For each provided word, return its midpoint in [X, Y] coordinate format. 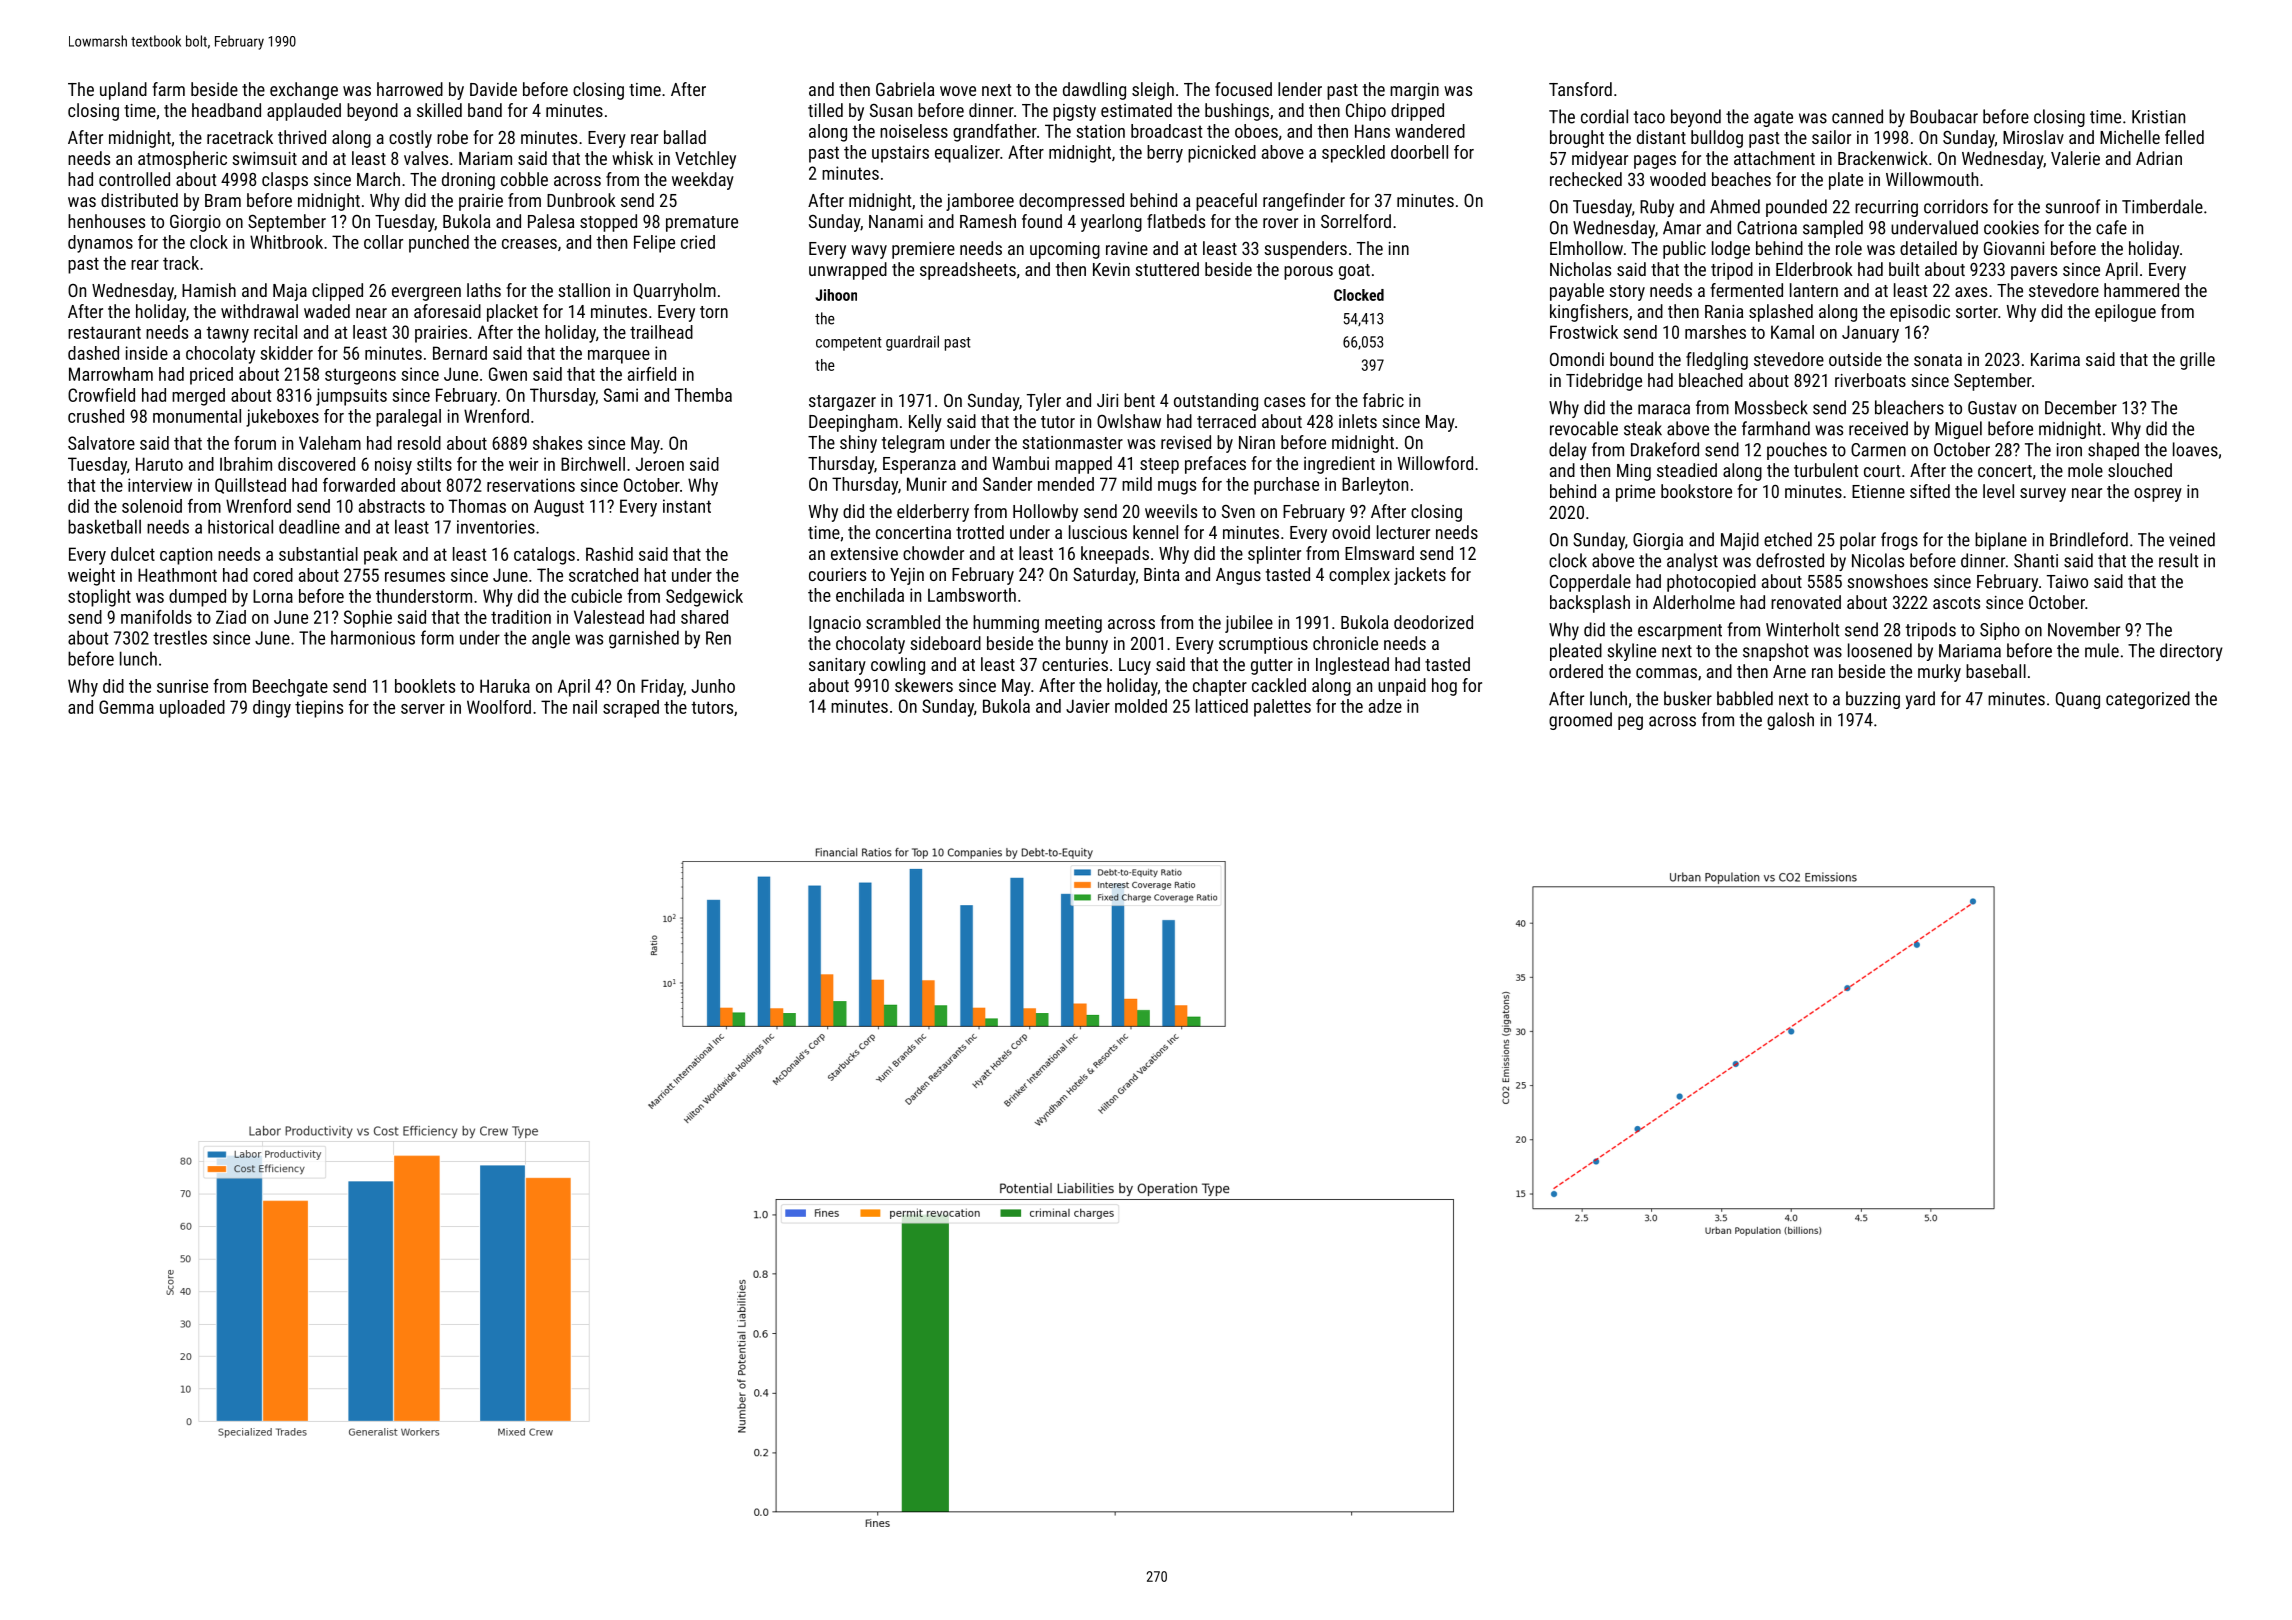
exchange [304, 91]
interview [160, 485]
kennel [1155, 532]
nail [585, 707]
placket [512, 313]
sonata [1938, 360]
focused [1243, 89]
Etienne [1878, 491]
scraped [631, 709]
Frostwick [1584, 332]
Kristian [2158, 117]
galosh [1790, 721]
